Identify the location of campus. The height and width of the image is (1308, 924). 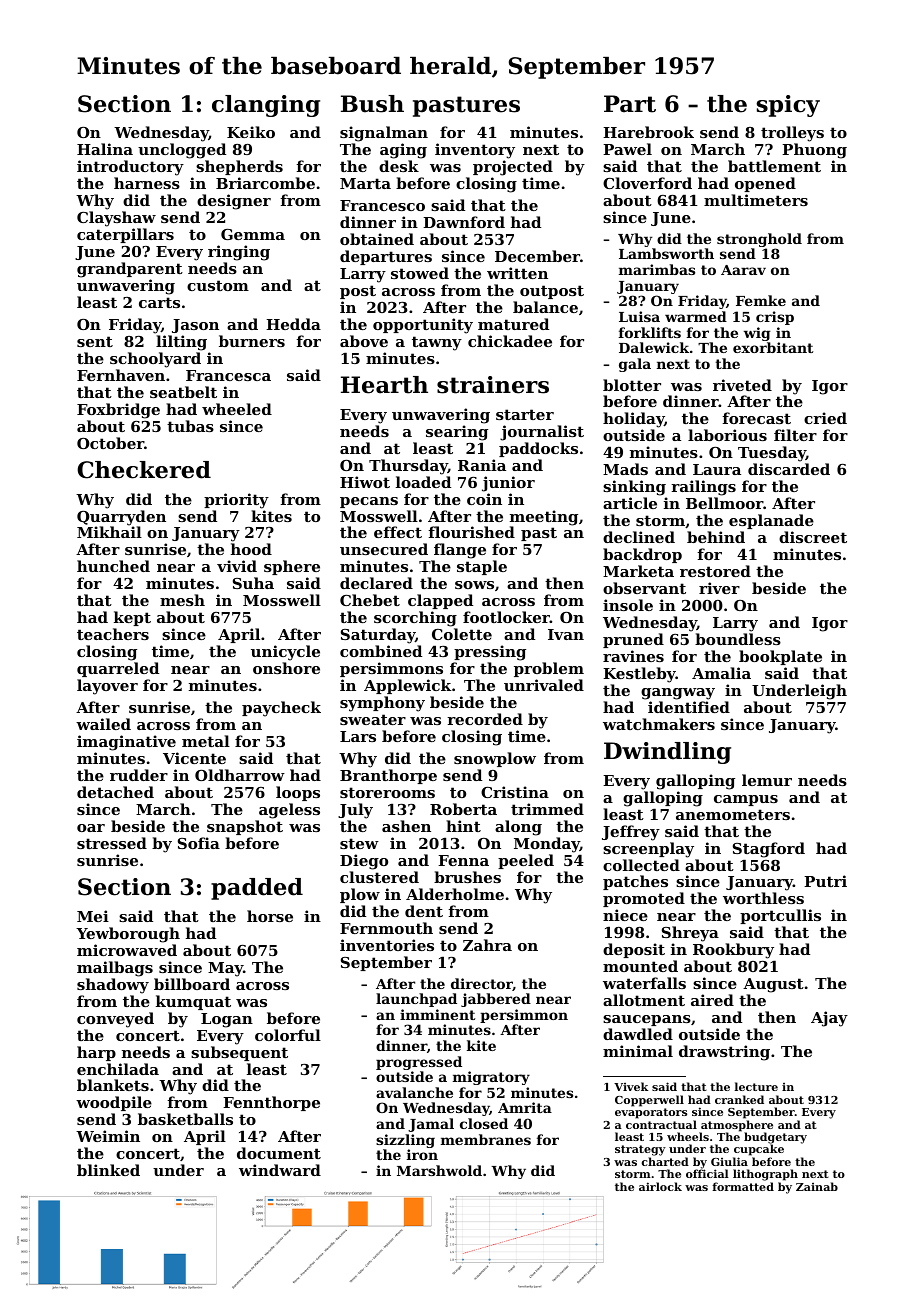
(746, 800).
